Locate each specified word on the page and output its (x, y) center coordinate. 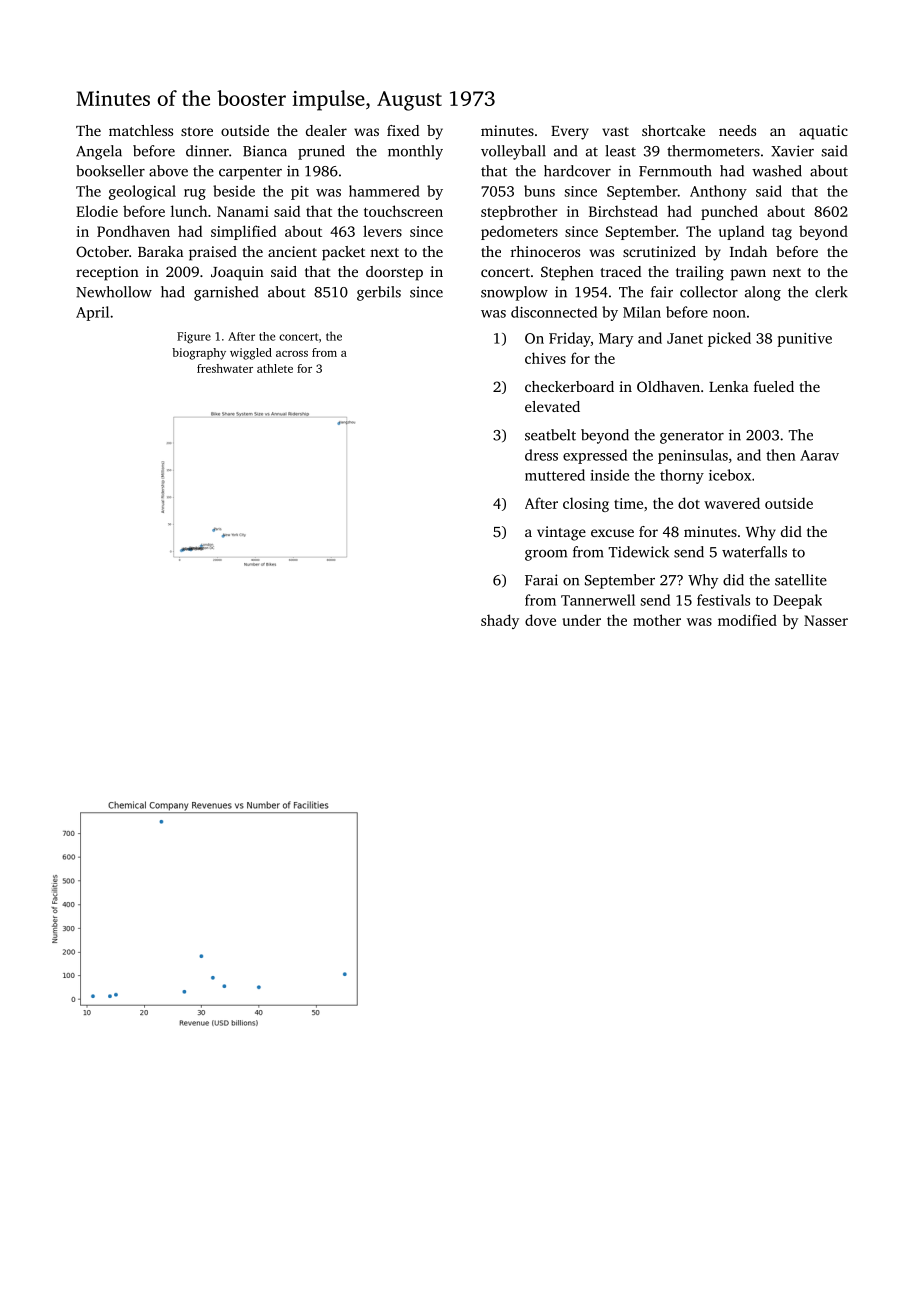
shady (500, 621)
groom (546, 555)
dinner (207, 151)
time (628, 503)
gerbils (379, 293)
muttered (555, 475)
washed (777, 171)
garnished (226, 293)
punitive (804, 340)
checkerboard (569, 386)
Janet (685, 338)
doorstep (394, 273)
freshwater (225, 368)
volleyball (513, 152)
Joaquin (237, 273)
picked (729, 339)
